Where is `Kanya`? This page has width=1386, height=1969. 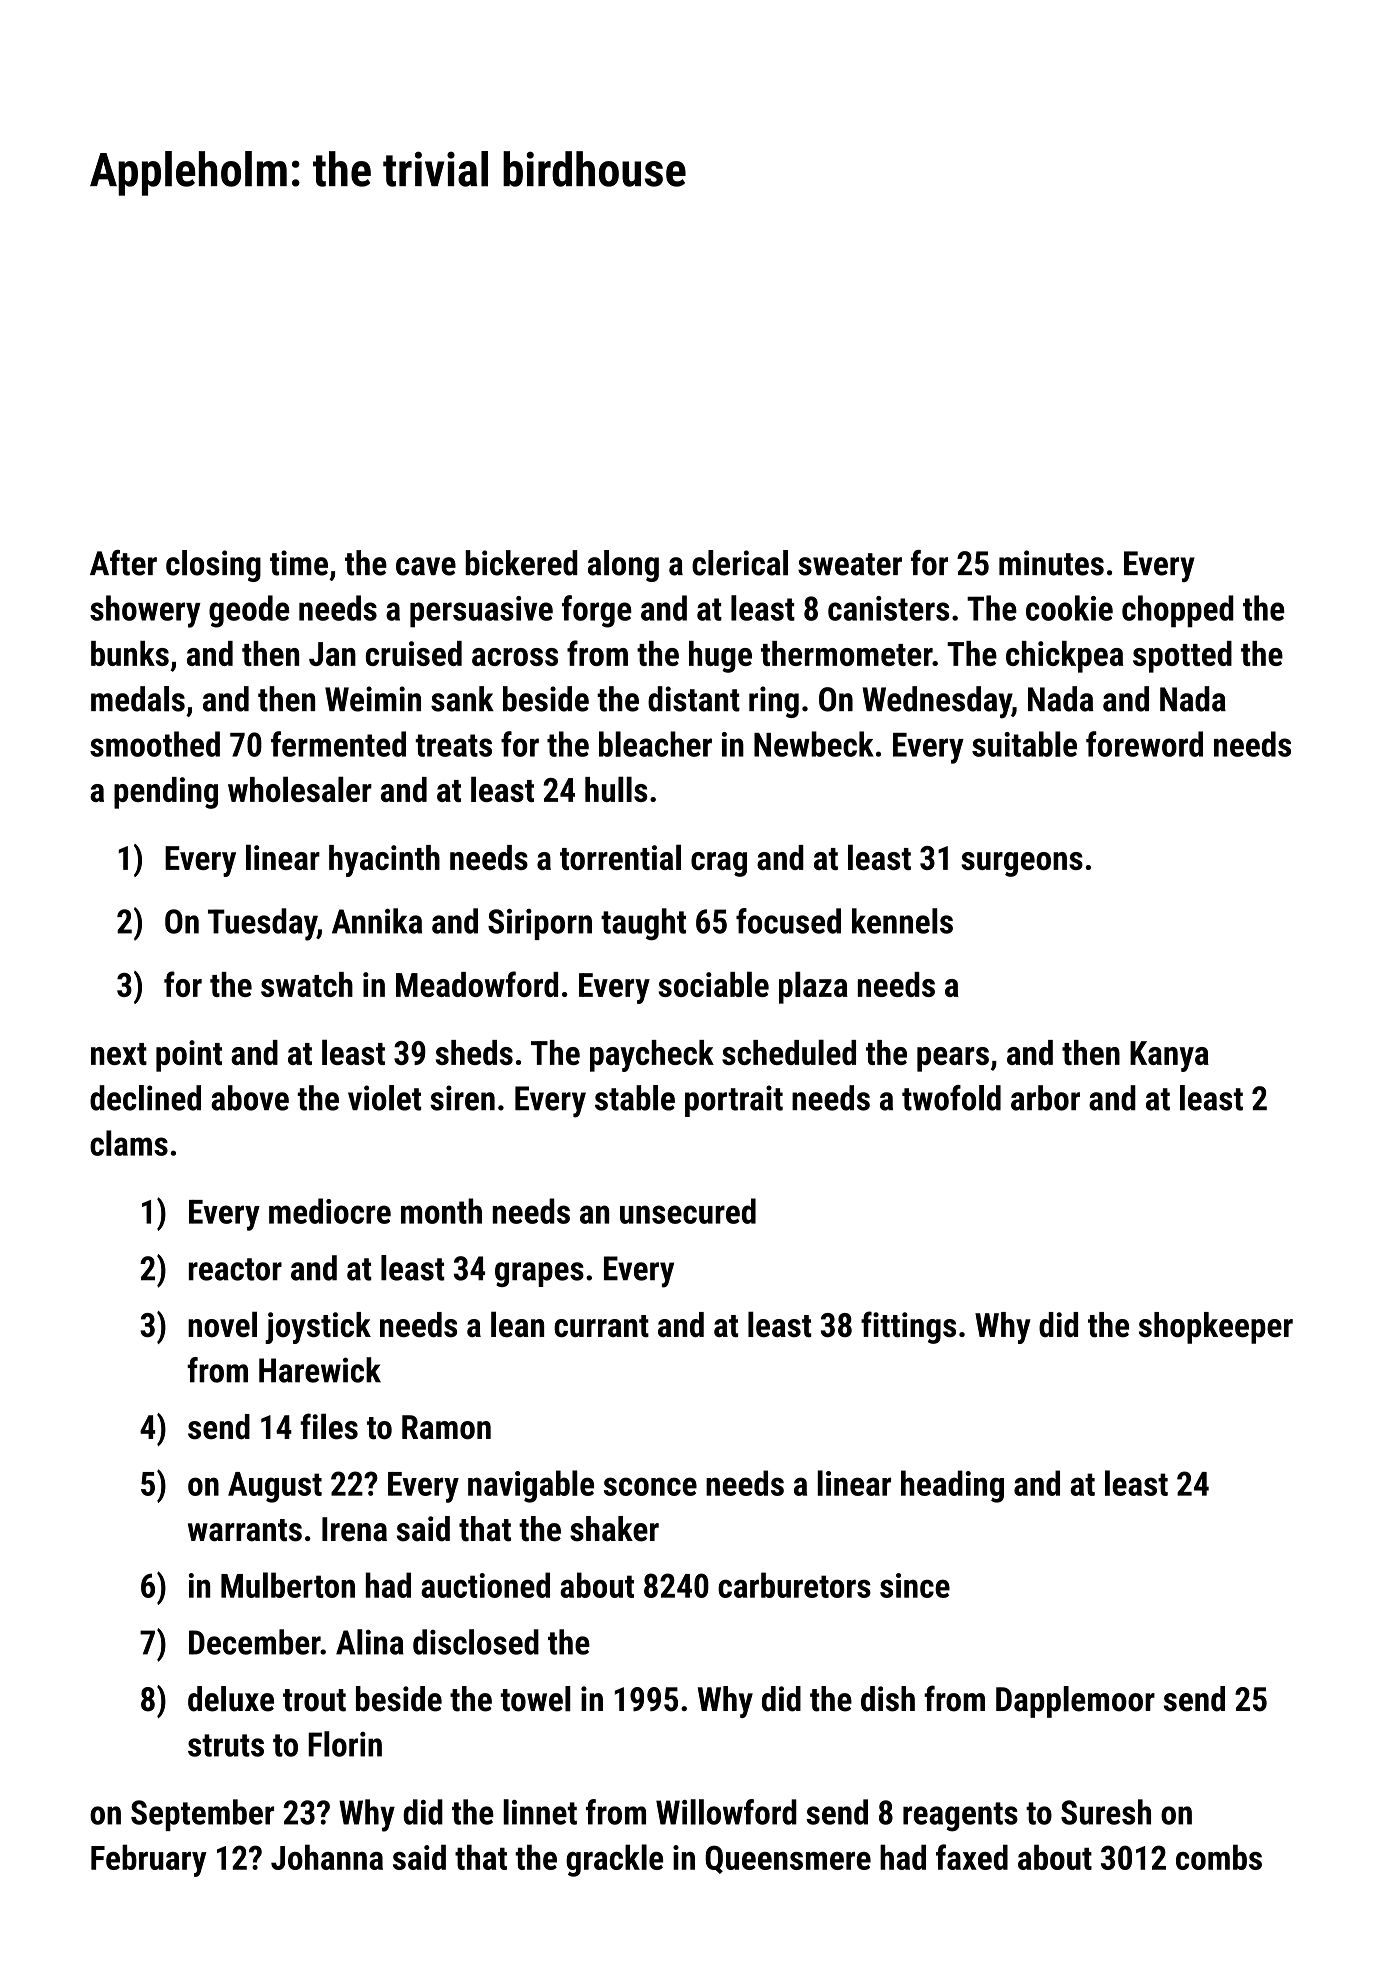
Kanya is located at coordinates (1169, 1056).
